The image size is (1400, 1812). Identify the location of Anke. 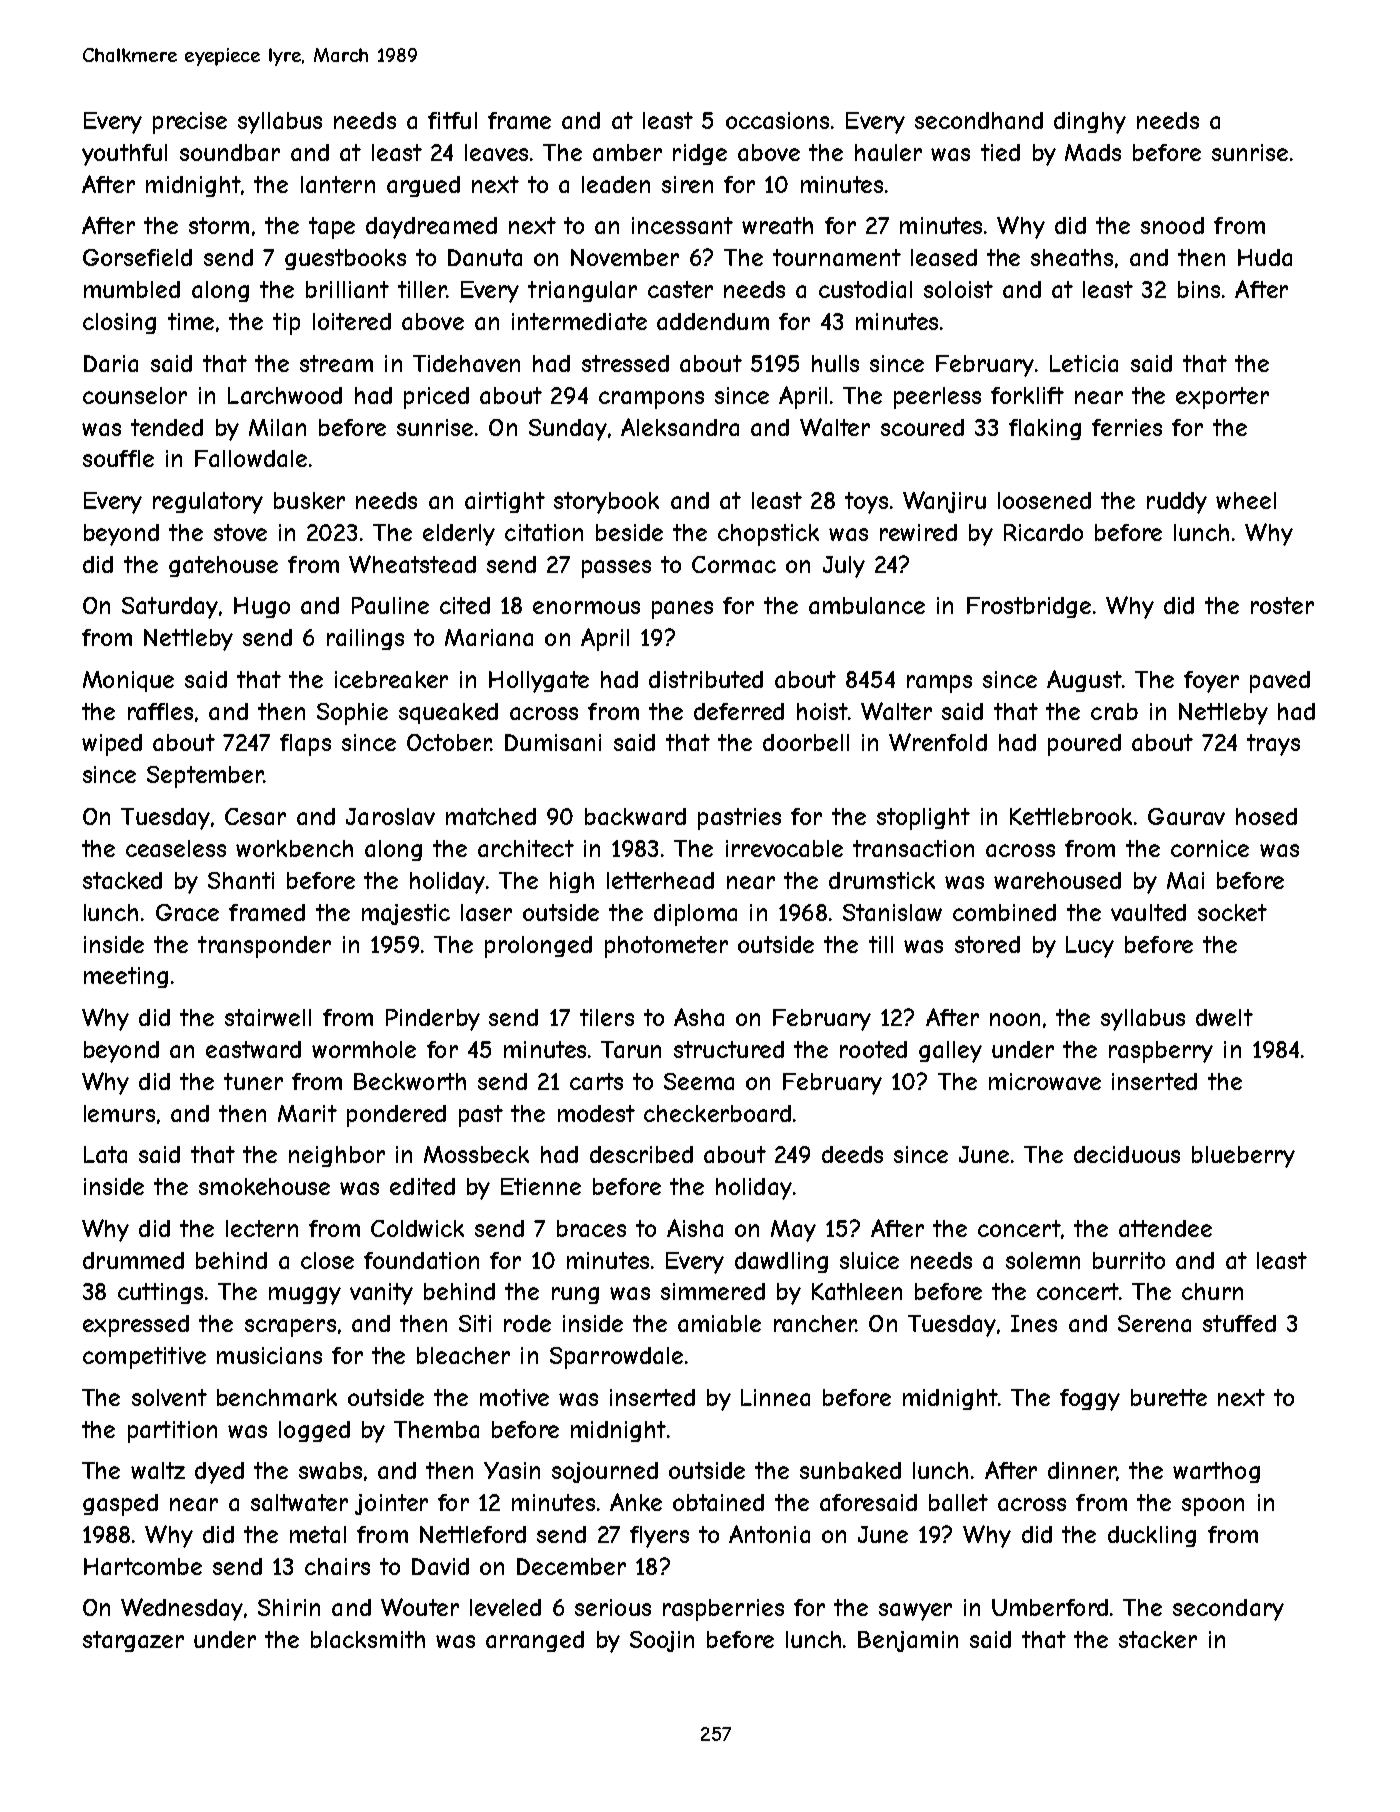
(636, 1502).
